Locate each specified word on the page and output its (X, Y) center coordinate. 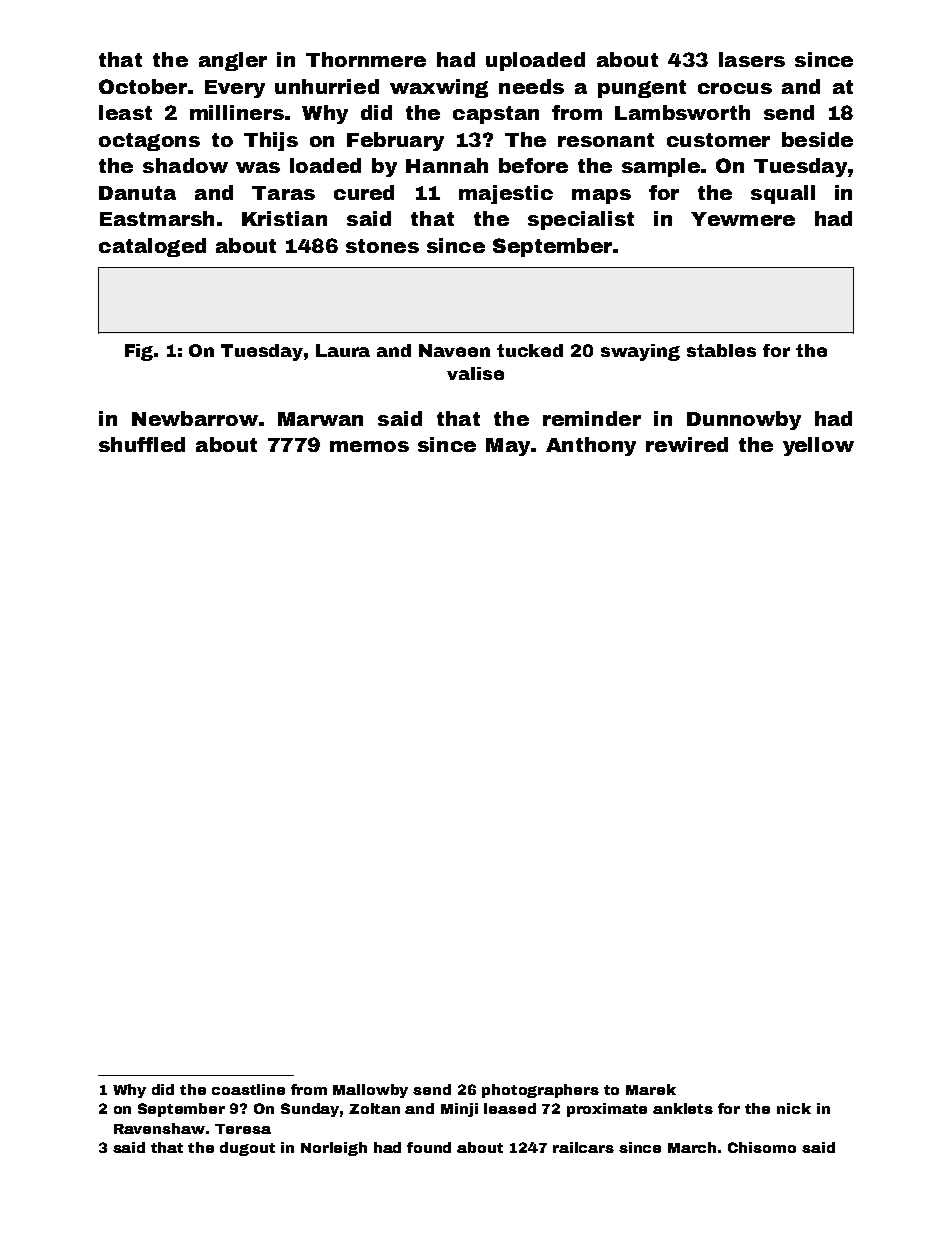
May (508, 447)
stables (721, 350)
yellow (818, 446)
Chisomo (762, 1147)
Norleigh (334, 1149)
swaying (640, 352)
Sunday (311, 1110)
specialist (581, 220)
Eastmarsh (157, 218)
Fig (139, 352)
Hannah (447, 165)
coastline (248, 1089)
